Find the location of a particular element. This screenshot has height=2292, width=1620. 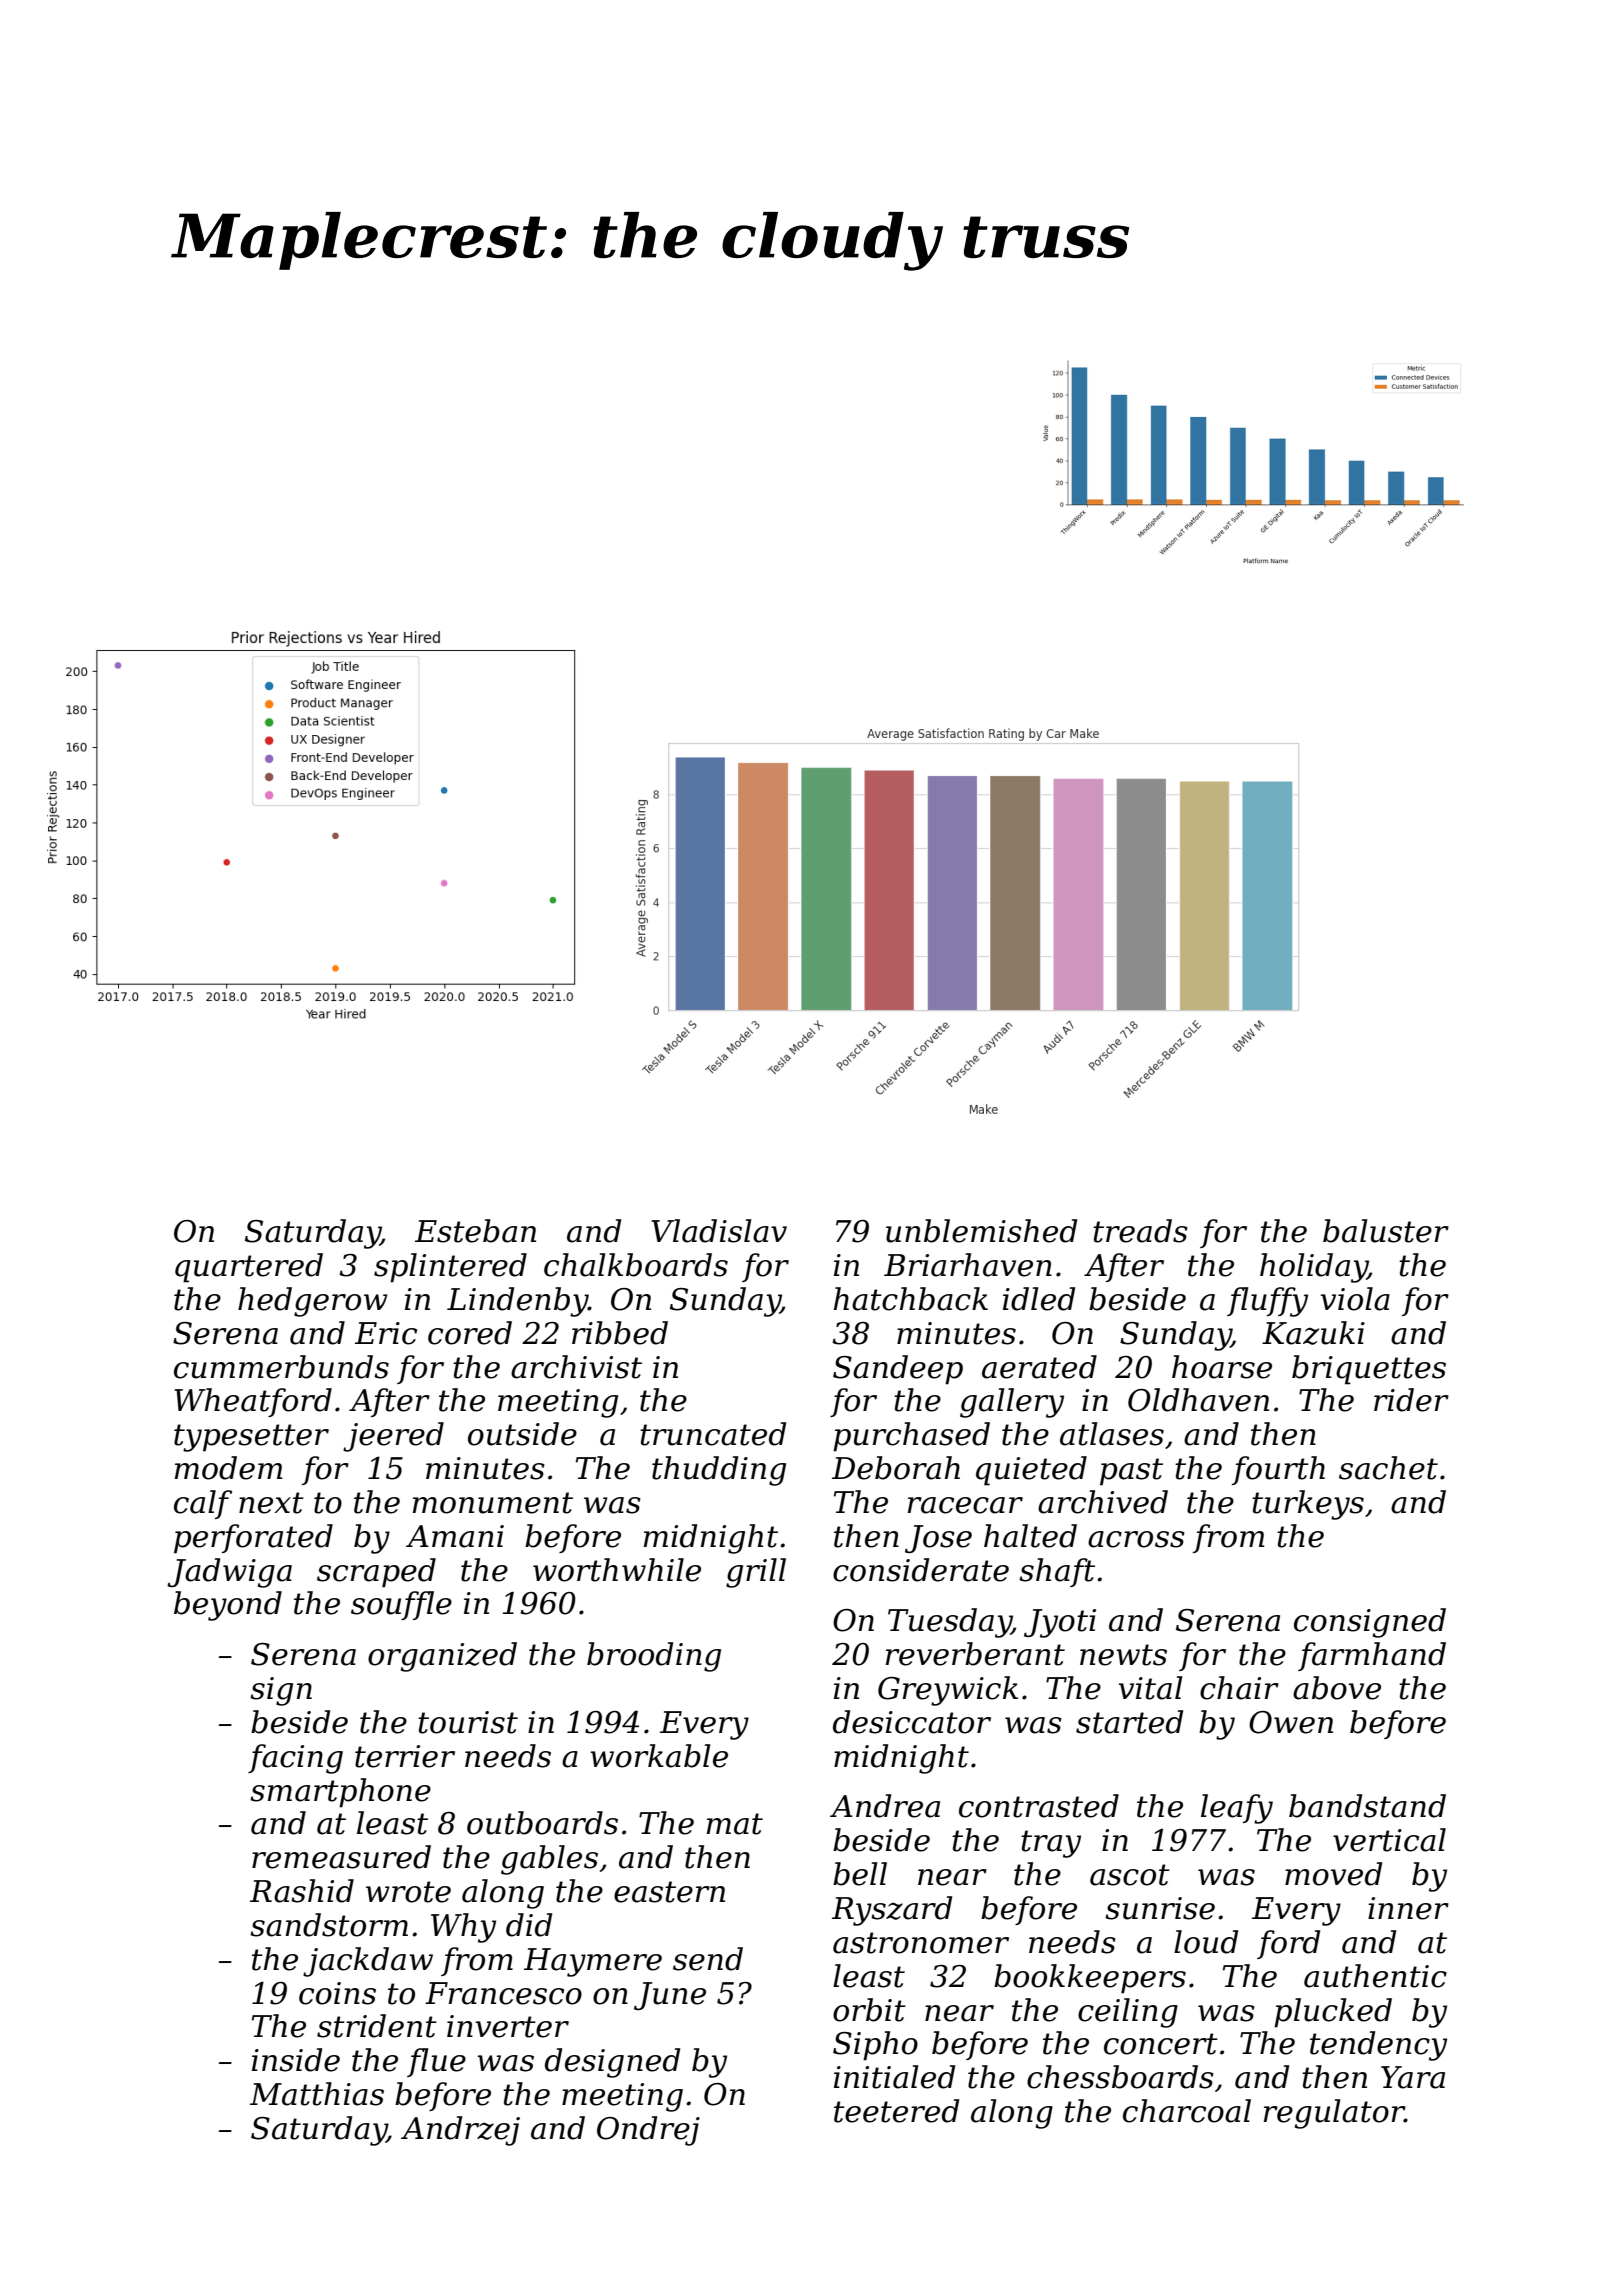

wrote is located at coordinates (408, 1892).
